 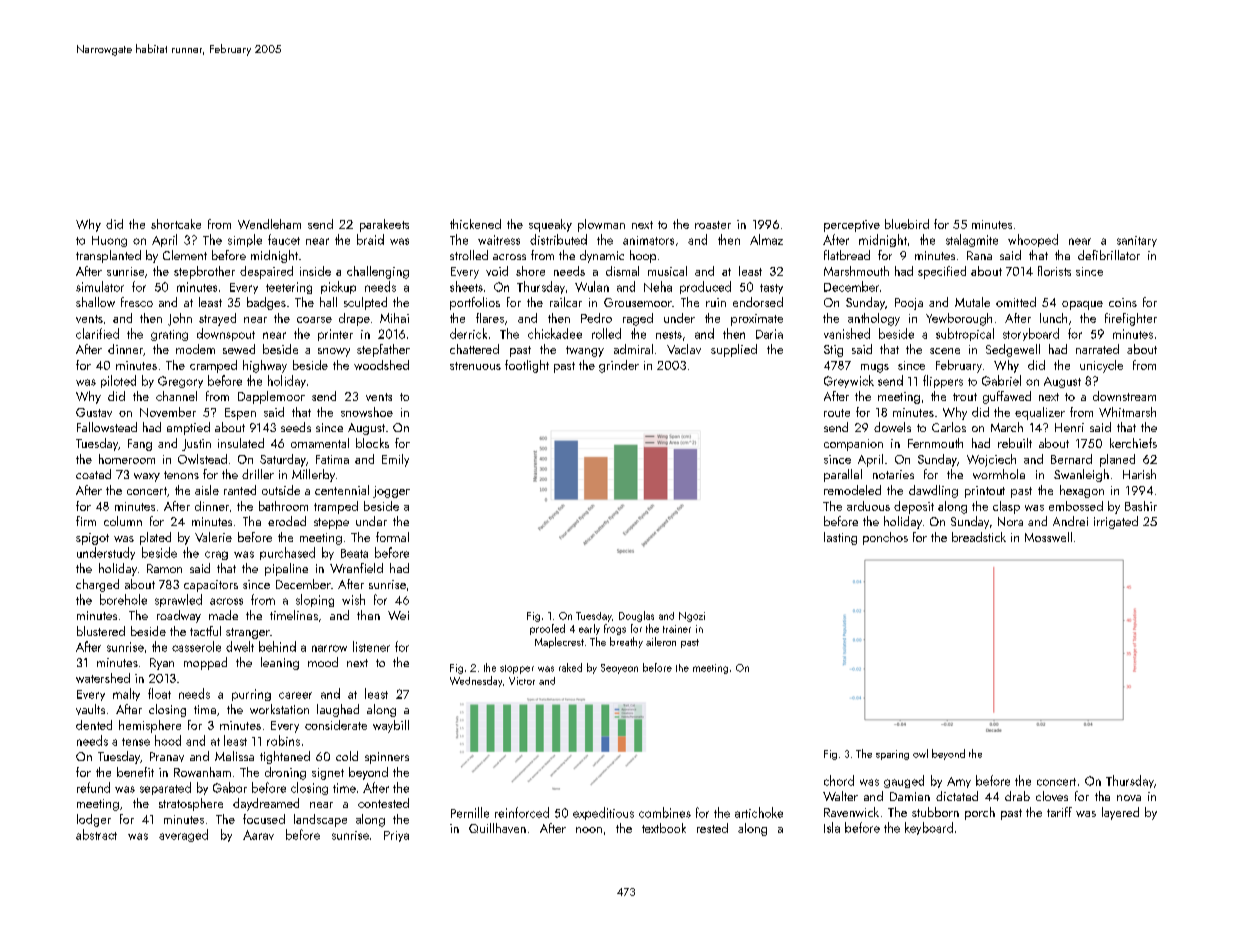 What do you see at coordinates (1109, 255) in the page?
I see `defibrillator` at bounding box center [1109, 255].
